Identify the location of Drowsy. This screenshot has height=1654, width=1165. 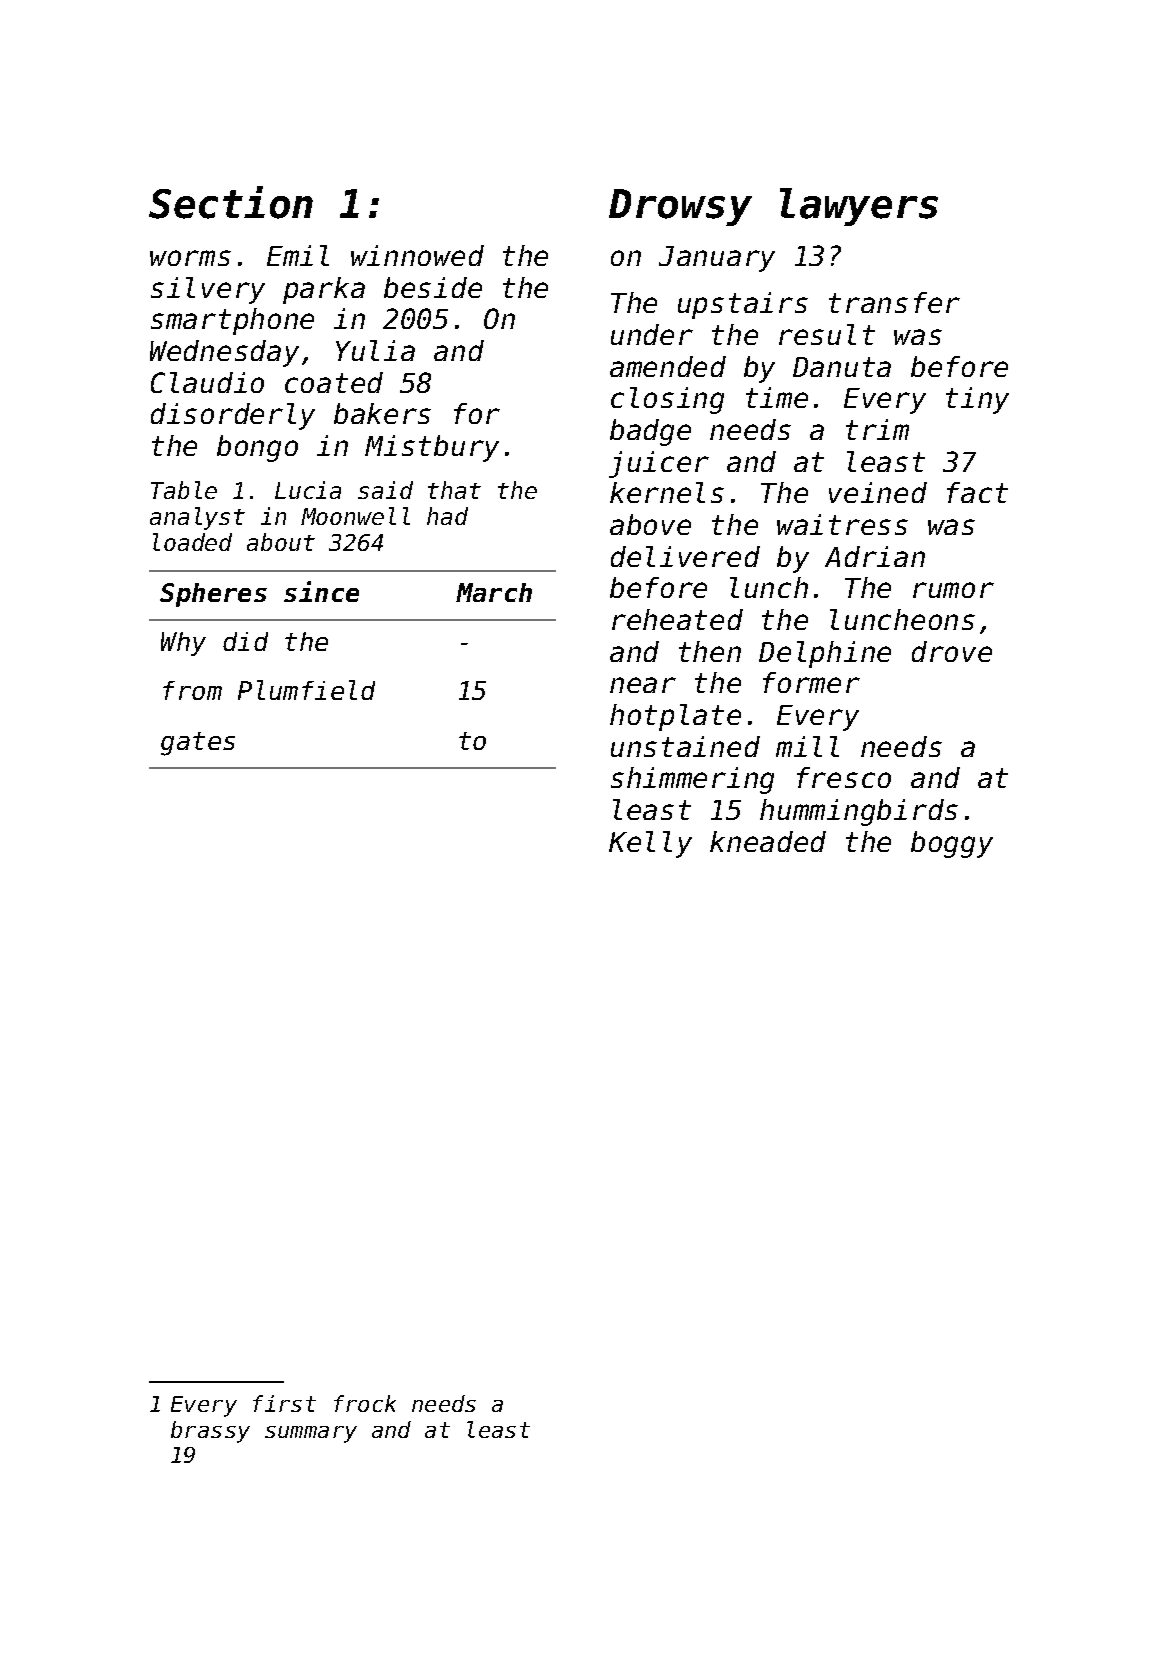
(680, 207).
